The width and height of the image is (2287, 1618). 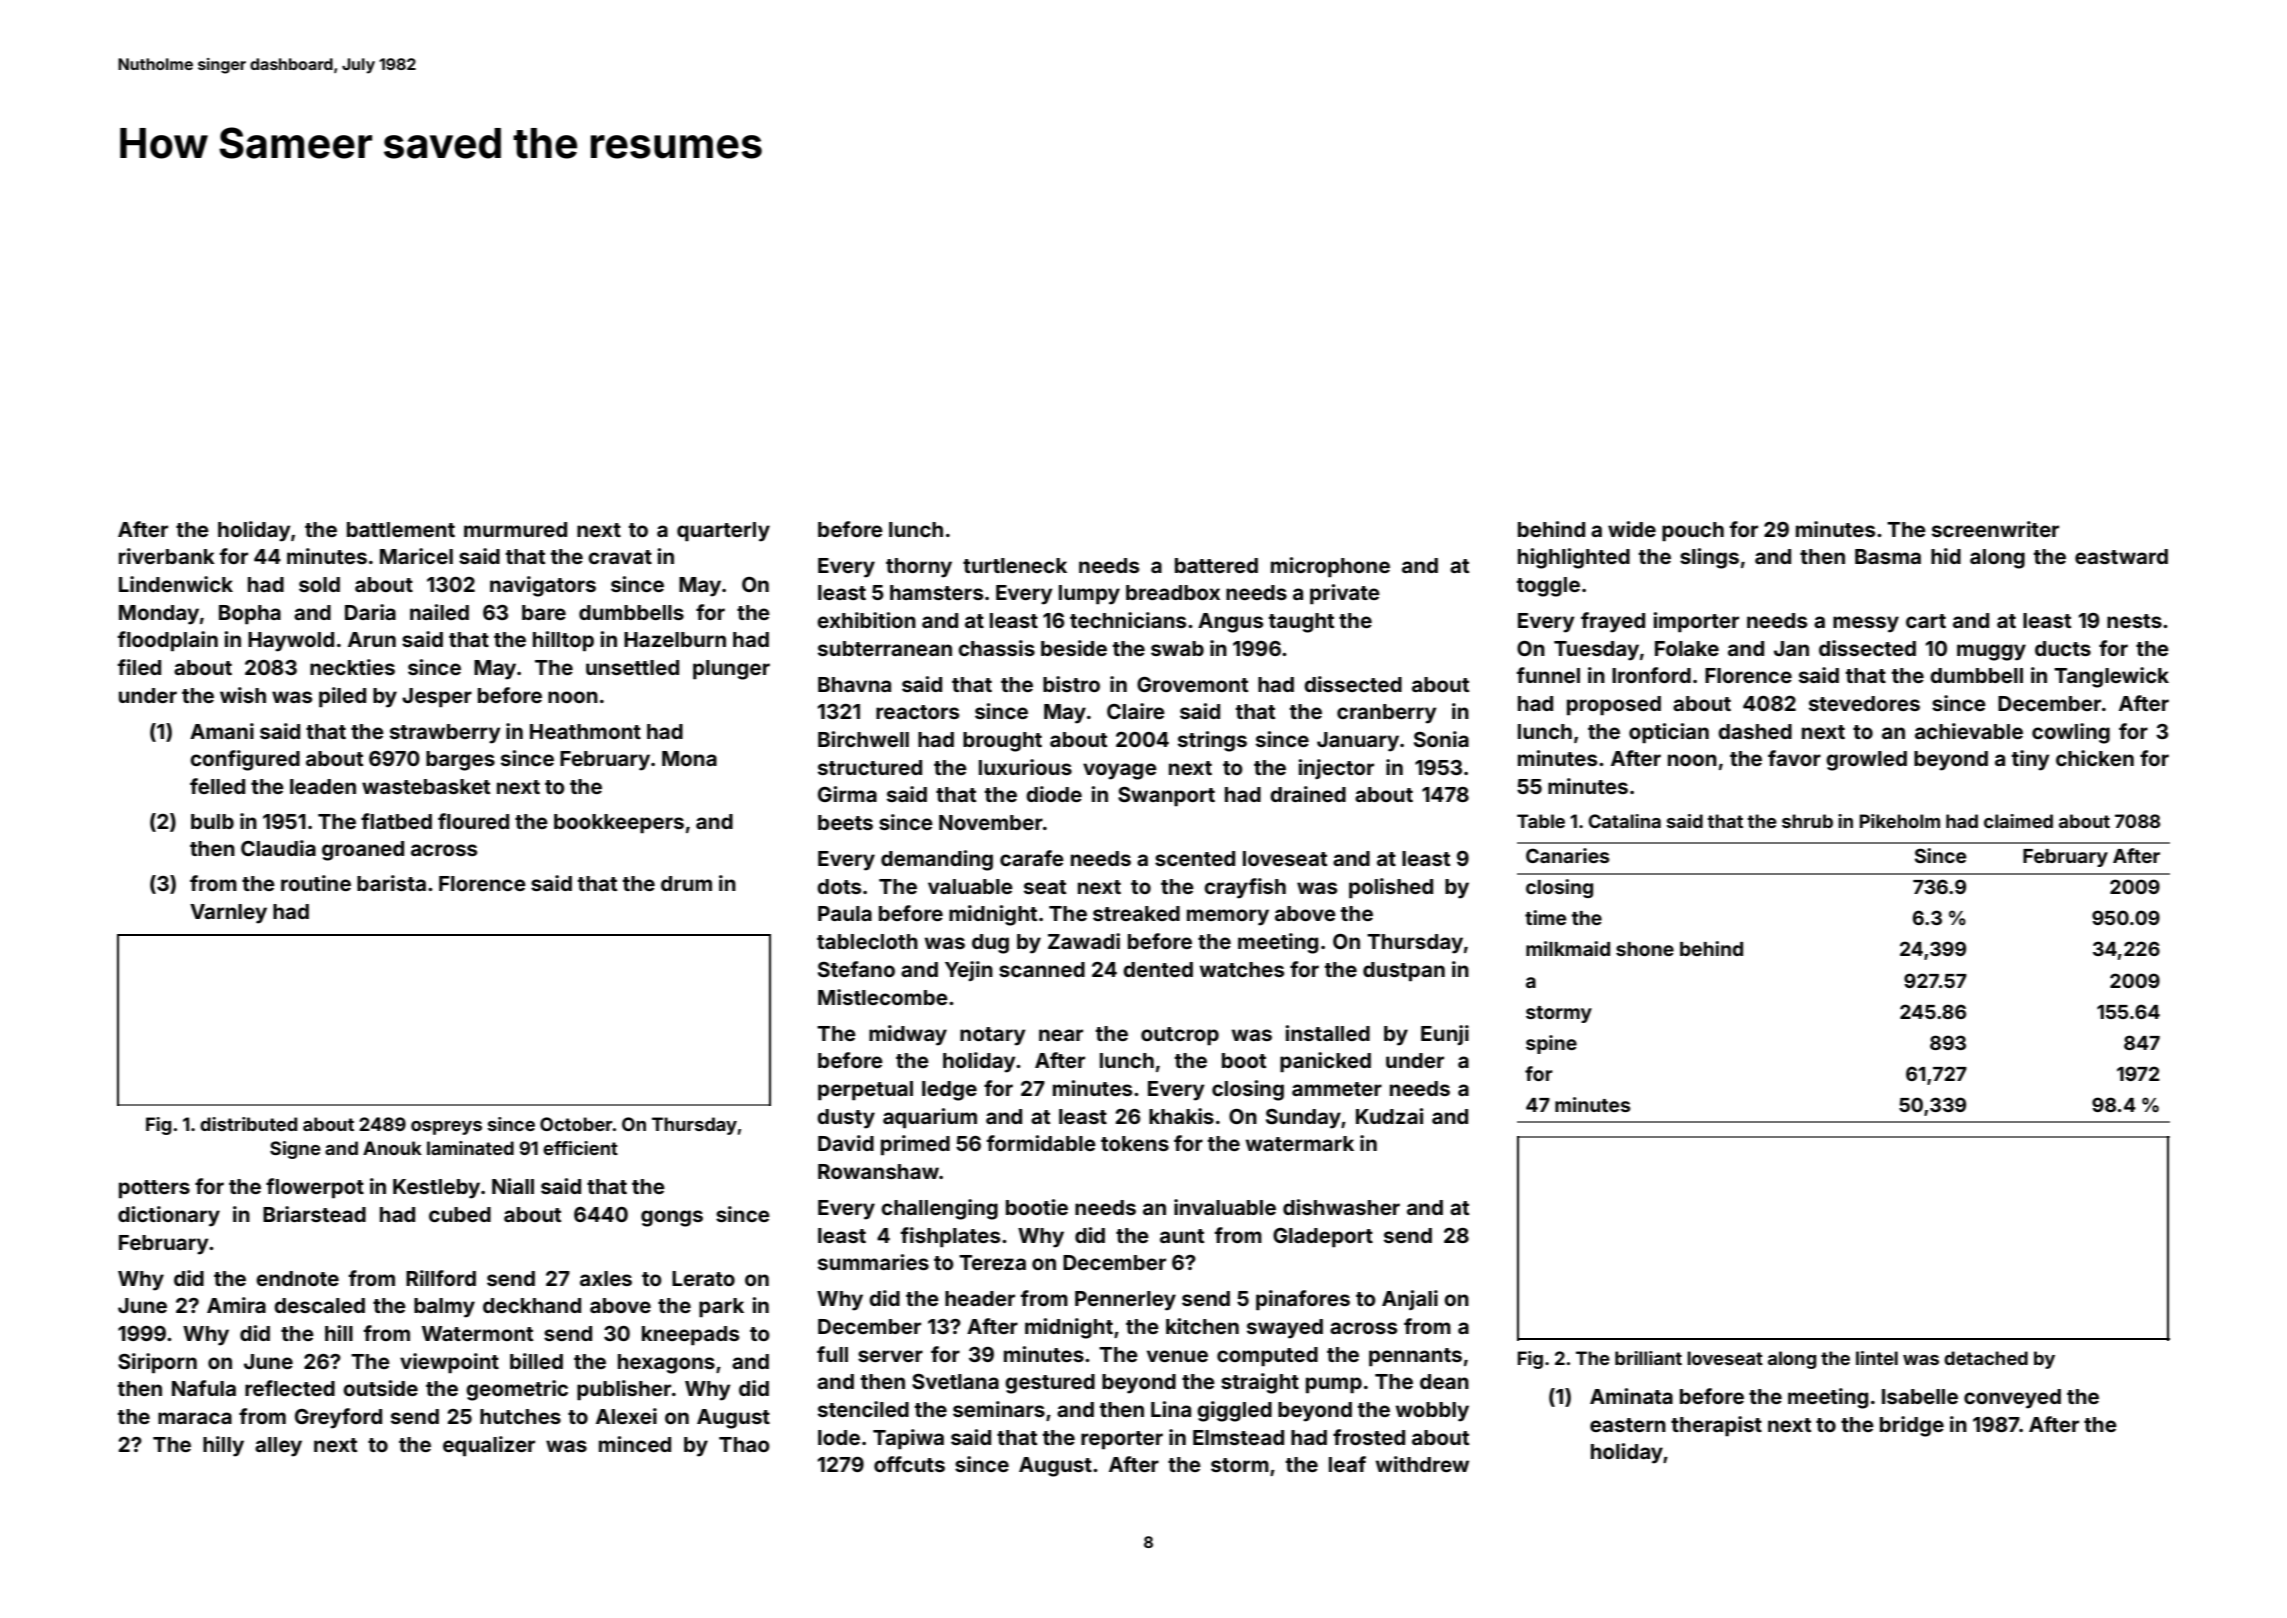 I want to click on sold, so click(x=319, y=584).
